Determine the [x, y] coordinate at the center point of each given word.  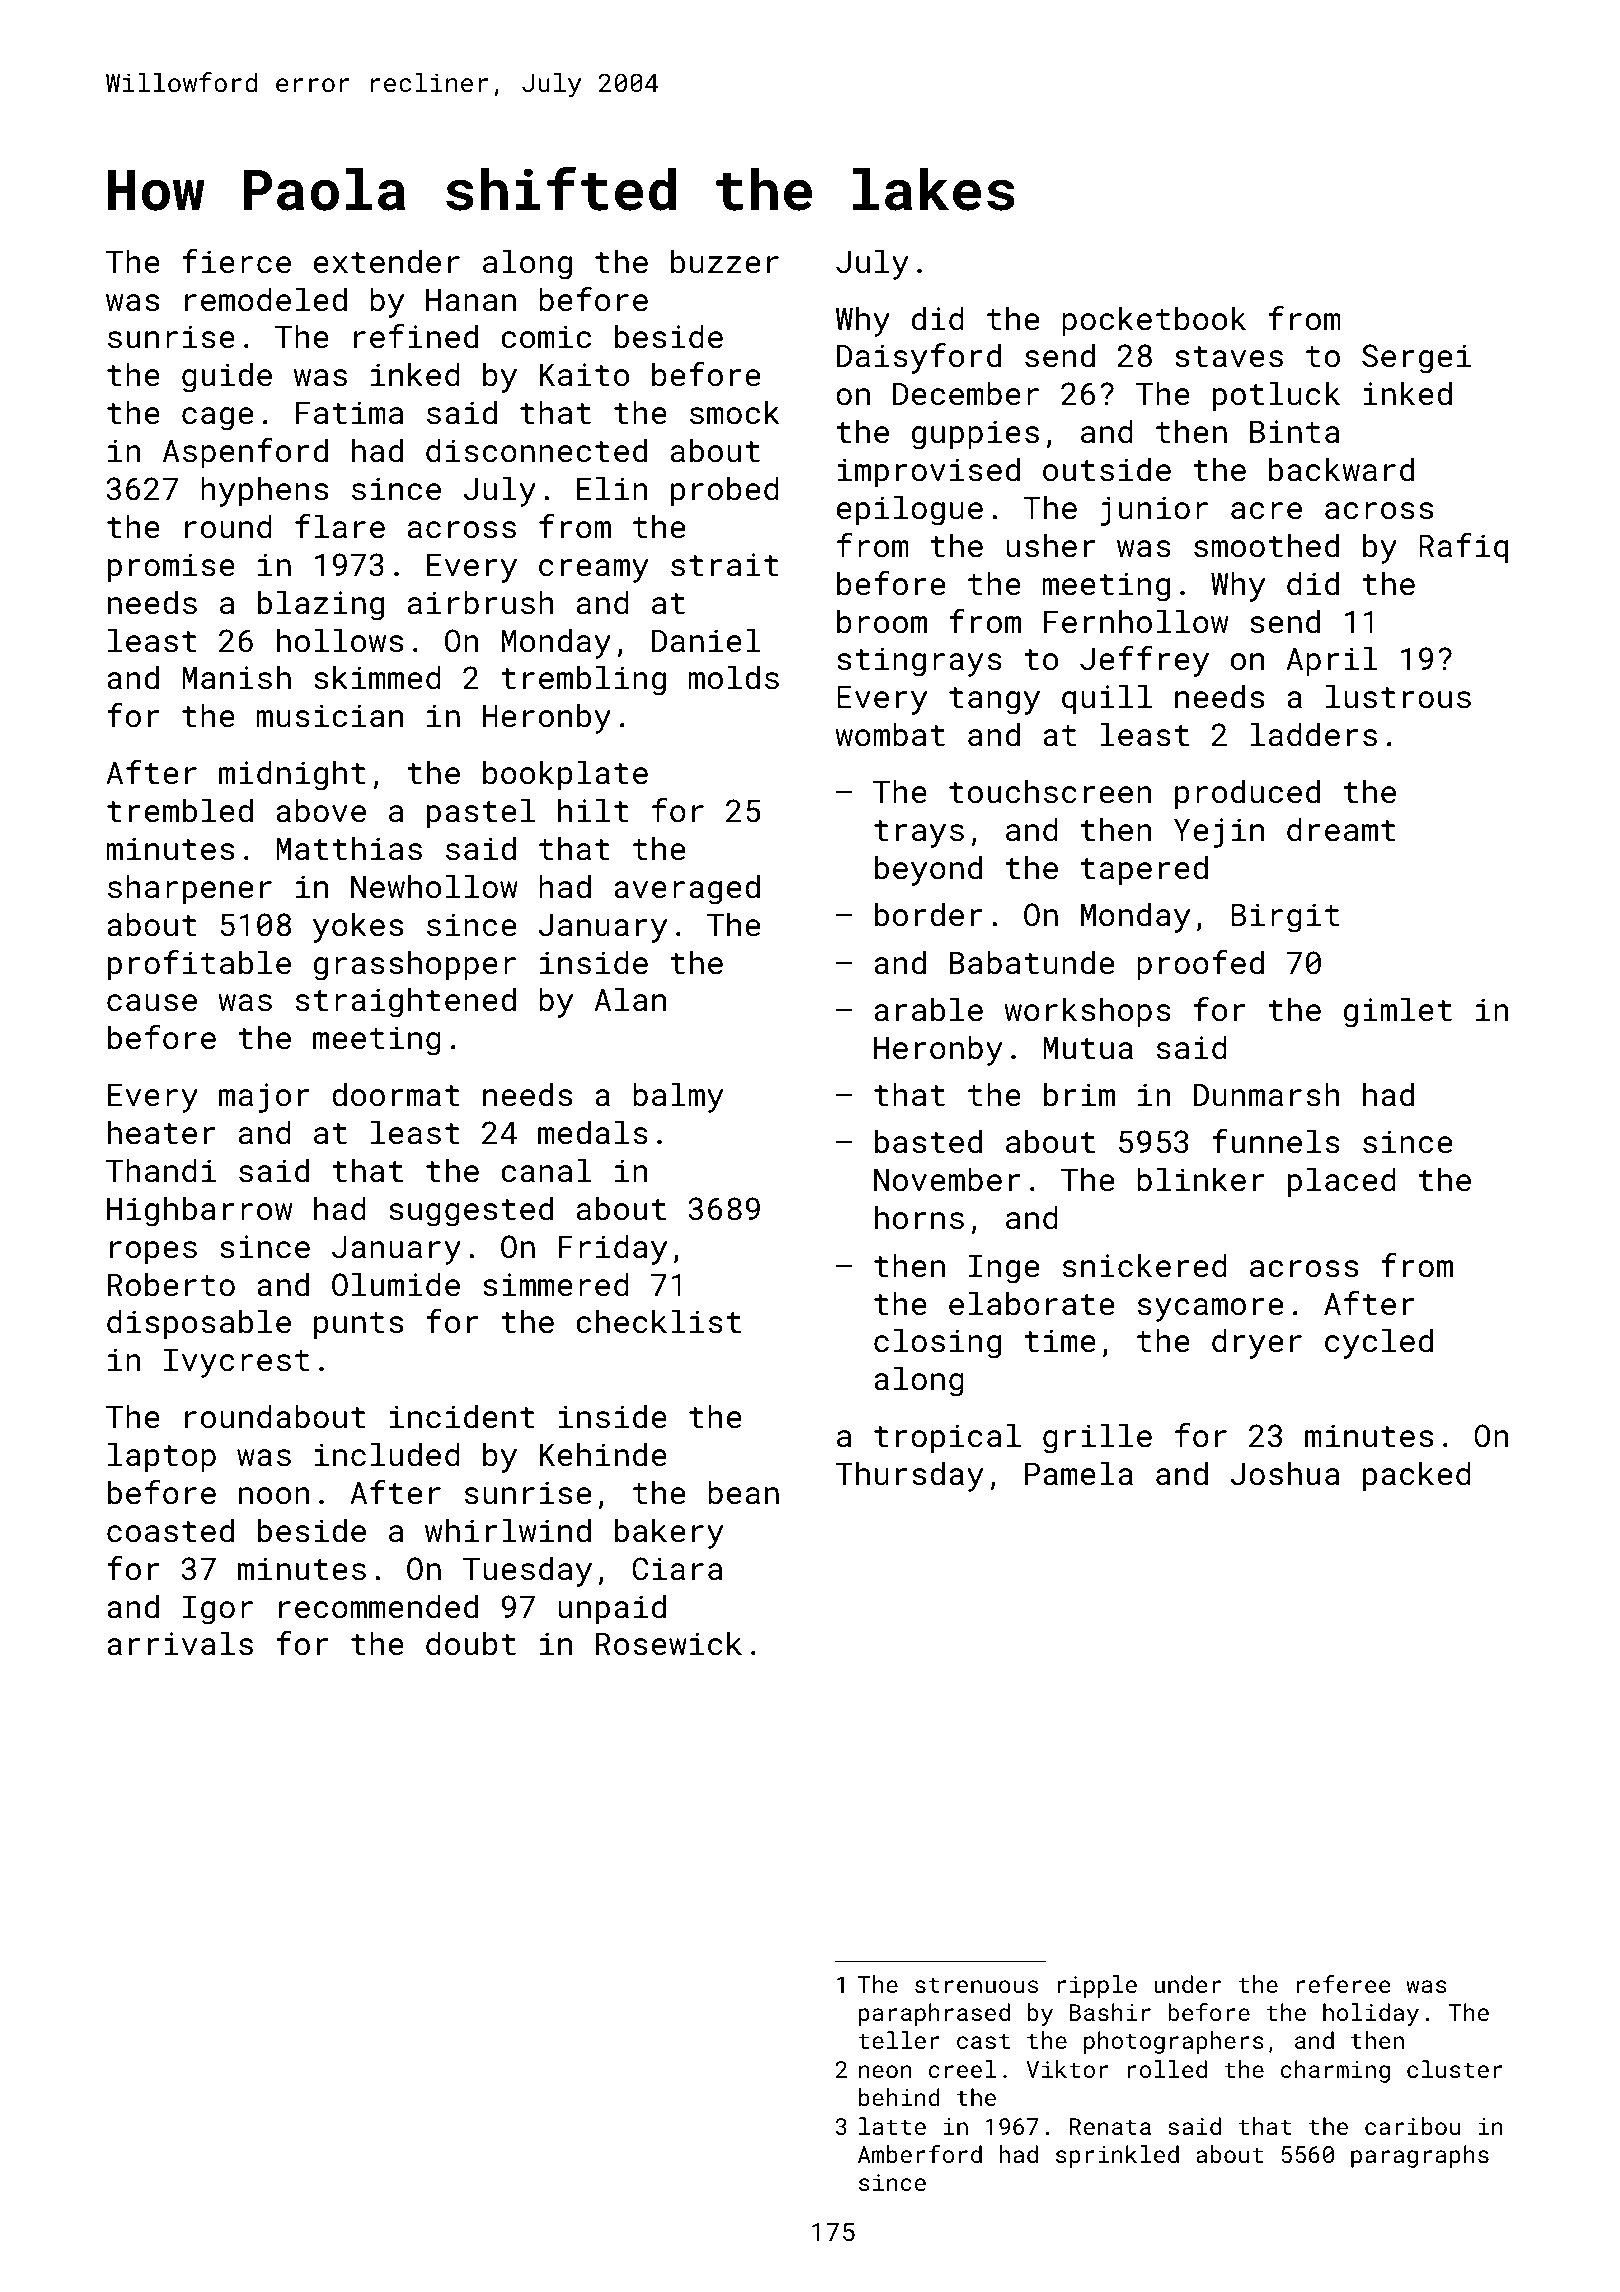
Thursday [910, 1476]
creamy [594, 571]
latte [892, 2126]
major [264, 1098]
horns [919, 1217]
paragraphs [1420, 2156]
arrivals [180, 1643]
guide [227, 377]
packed [1417, 1476]
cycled [1379, 1343]
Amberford [920, 2154]
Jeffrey [1144, 661]
